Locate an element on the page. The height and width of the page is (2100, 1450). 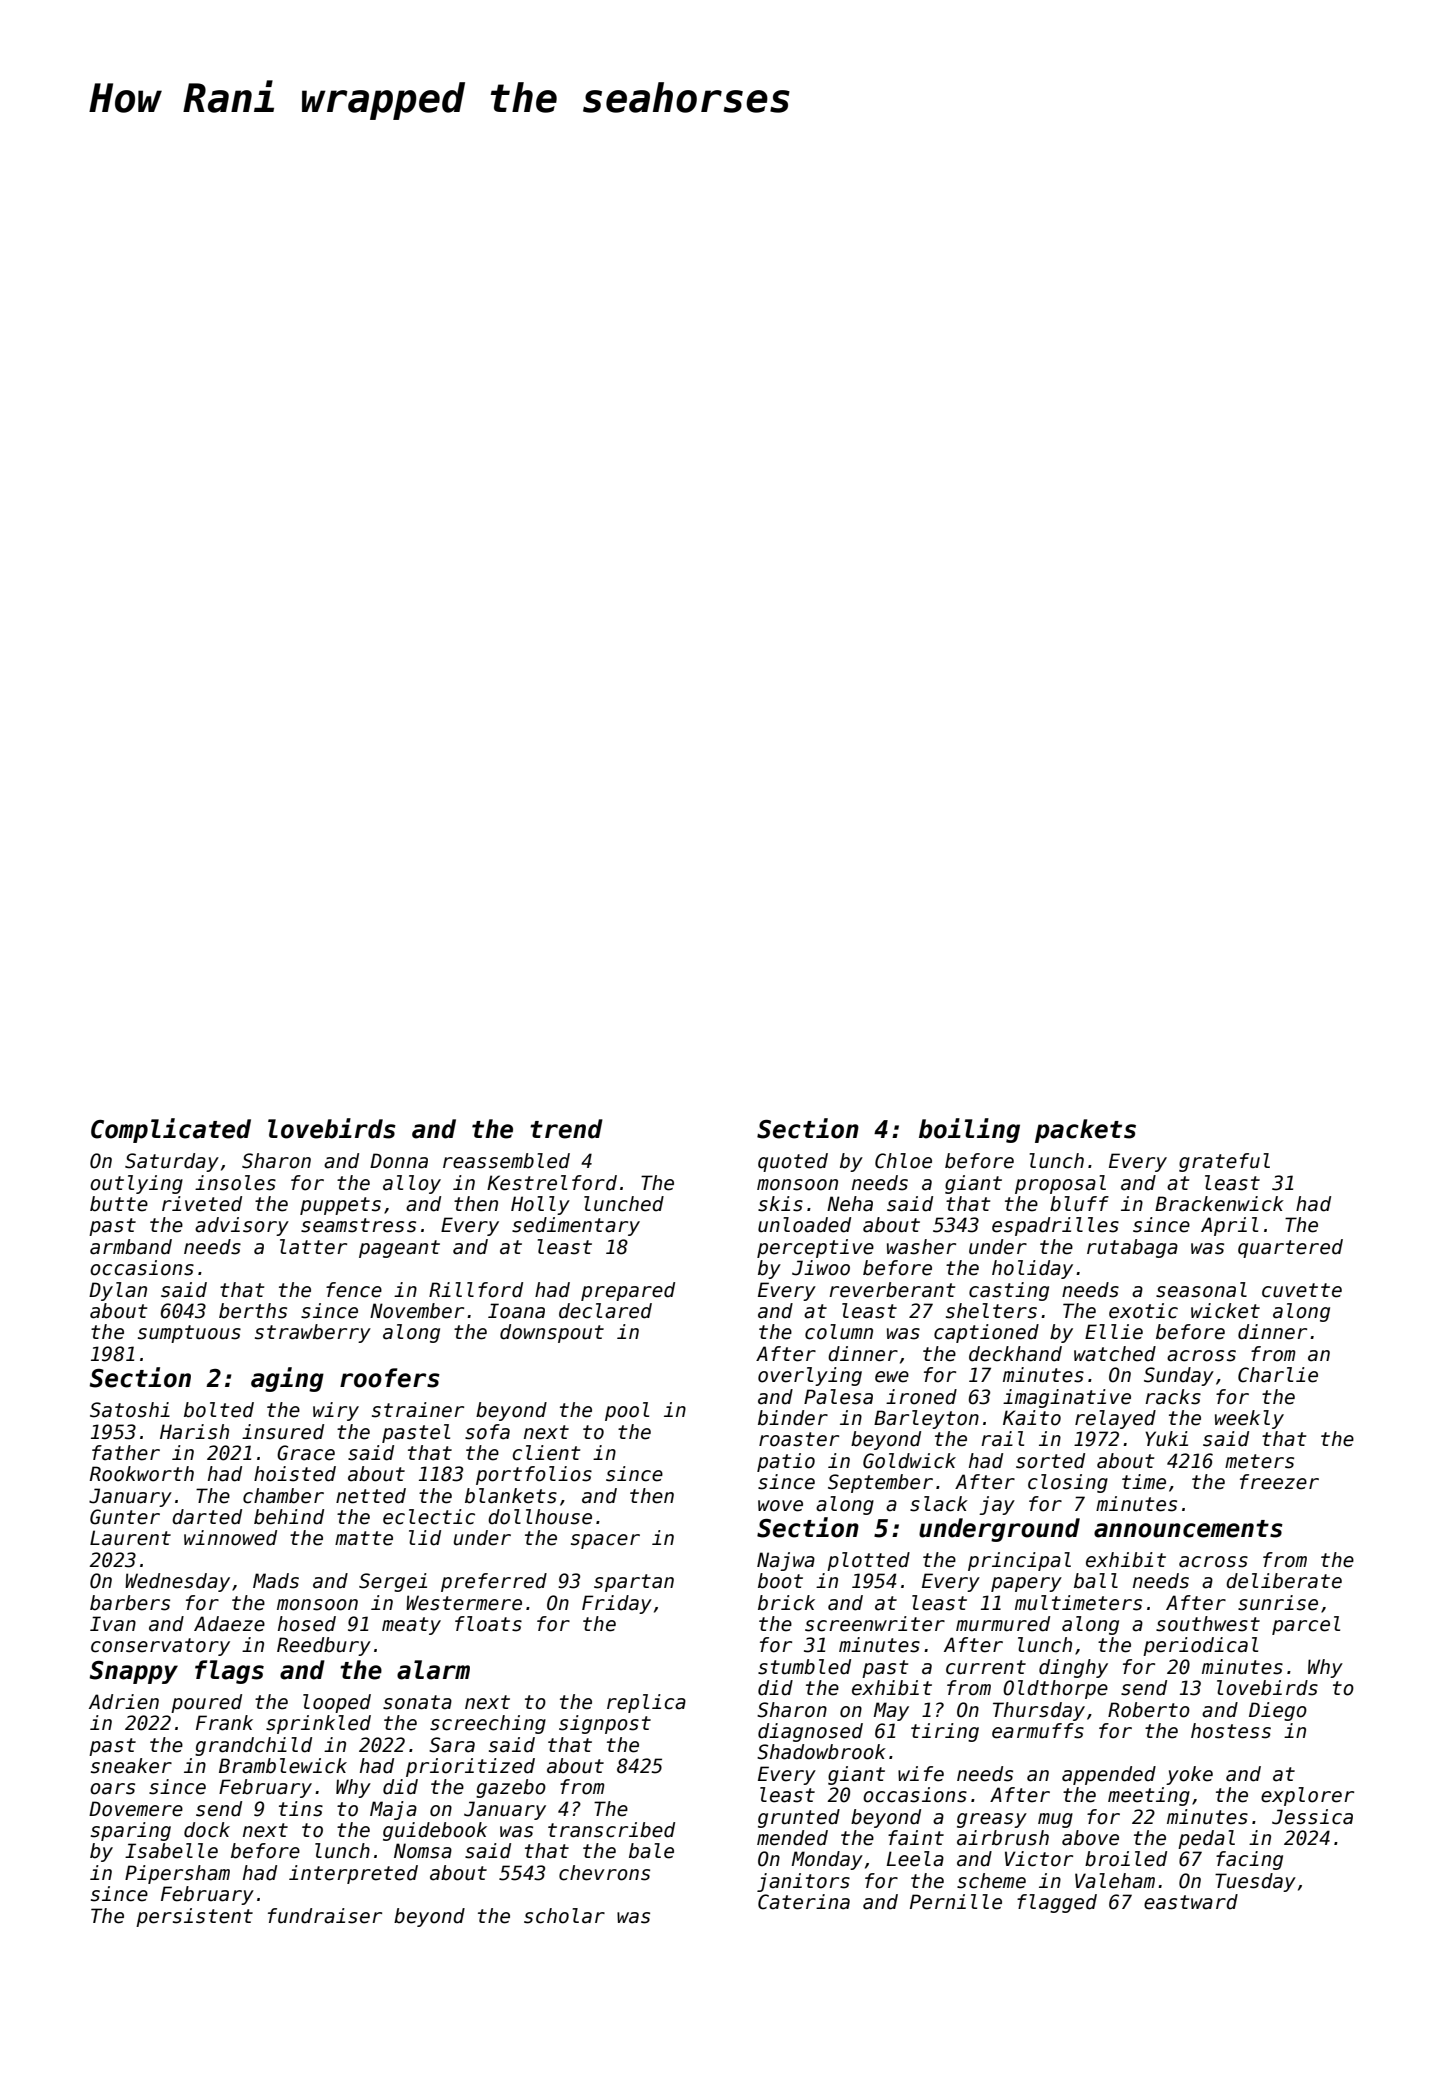
oars is located at coordinates (112, 1789).
